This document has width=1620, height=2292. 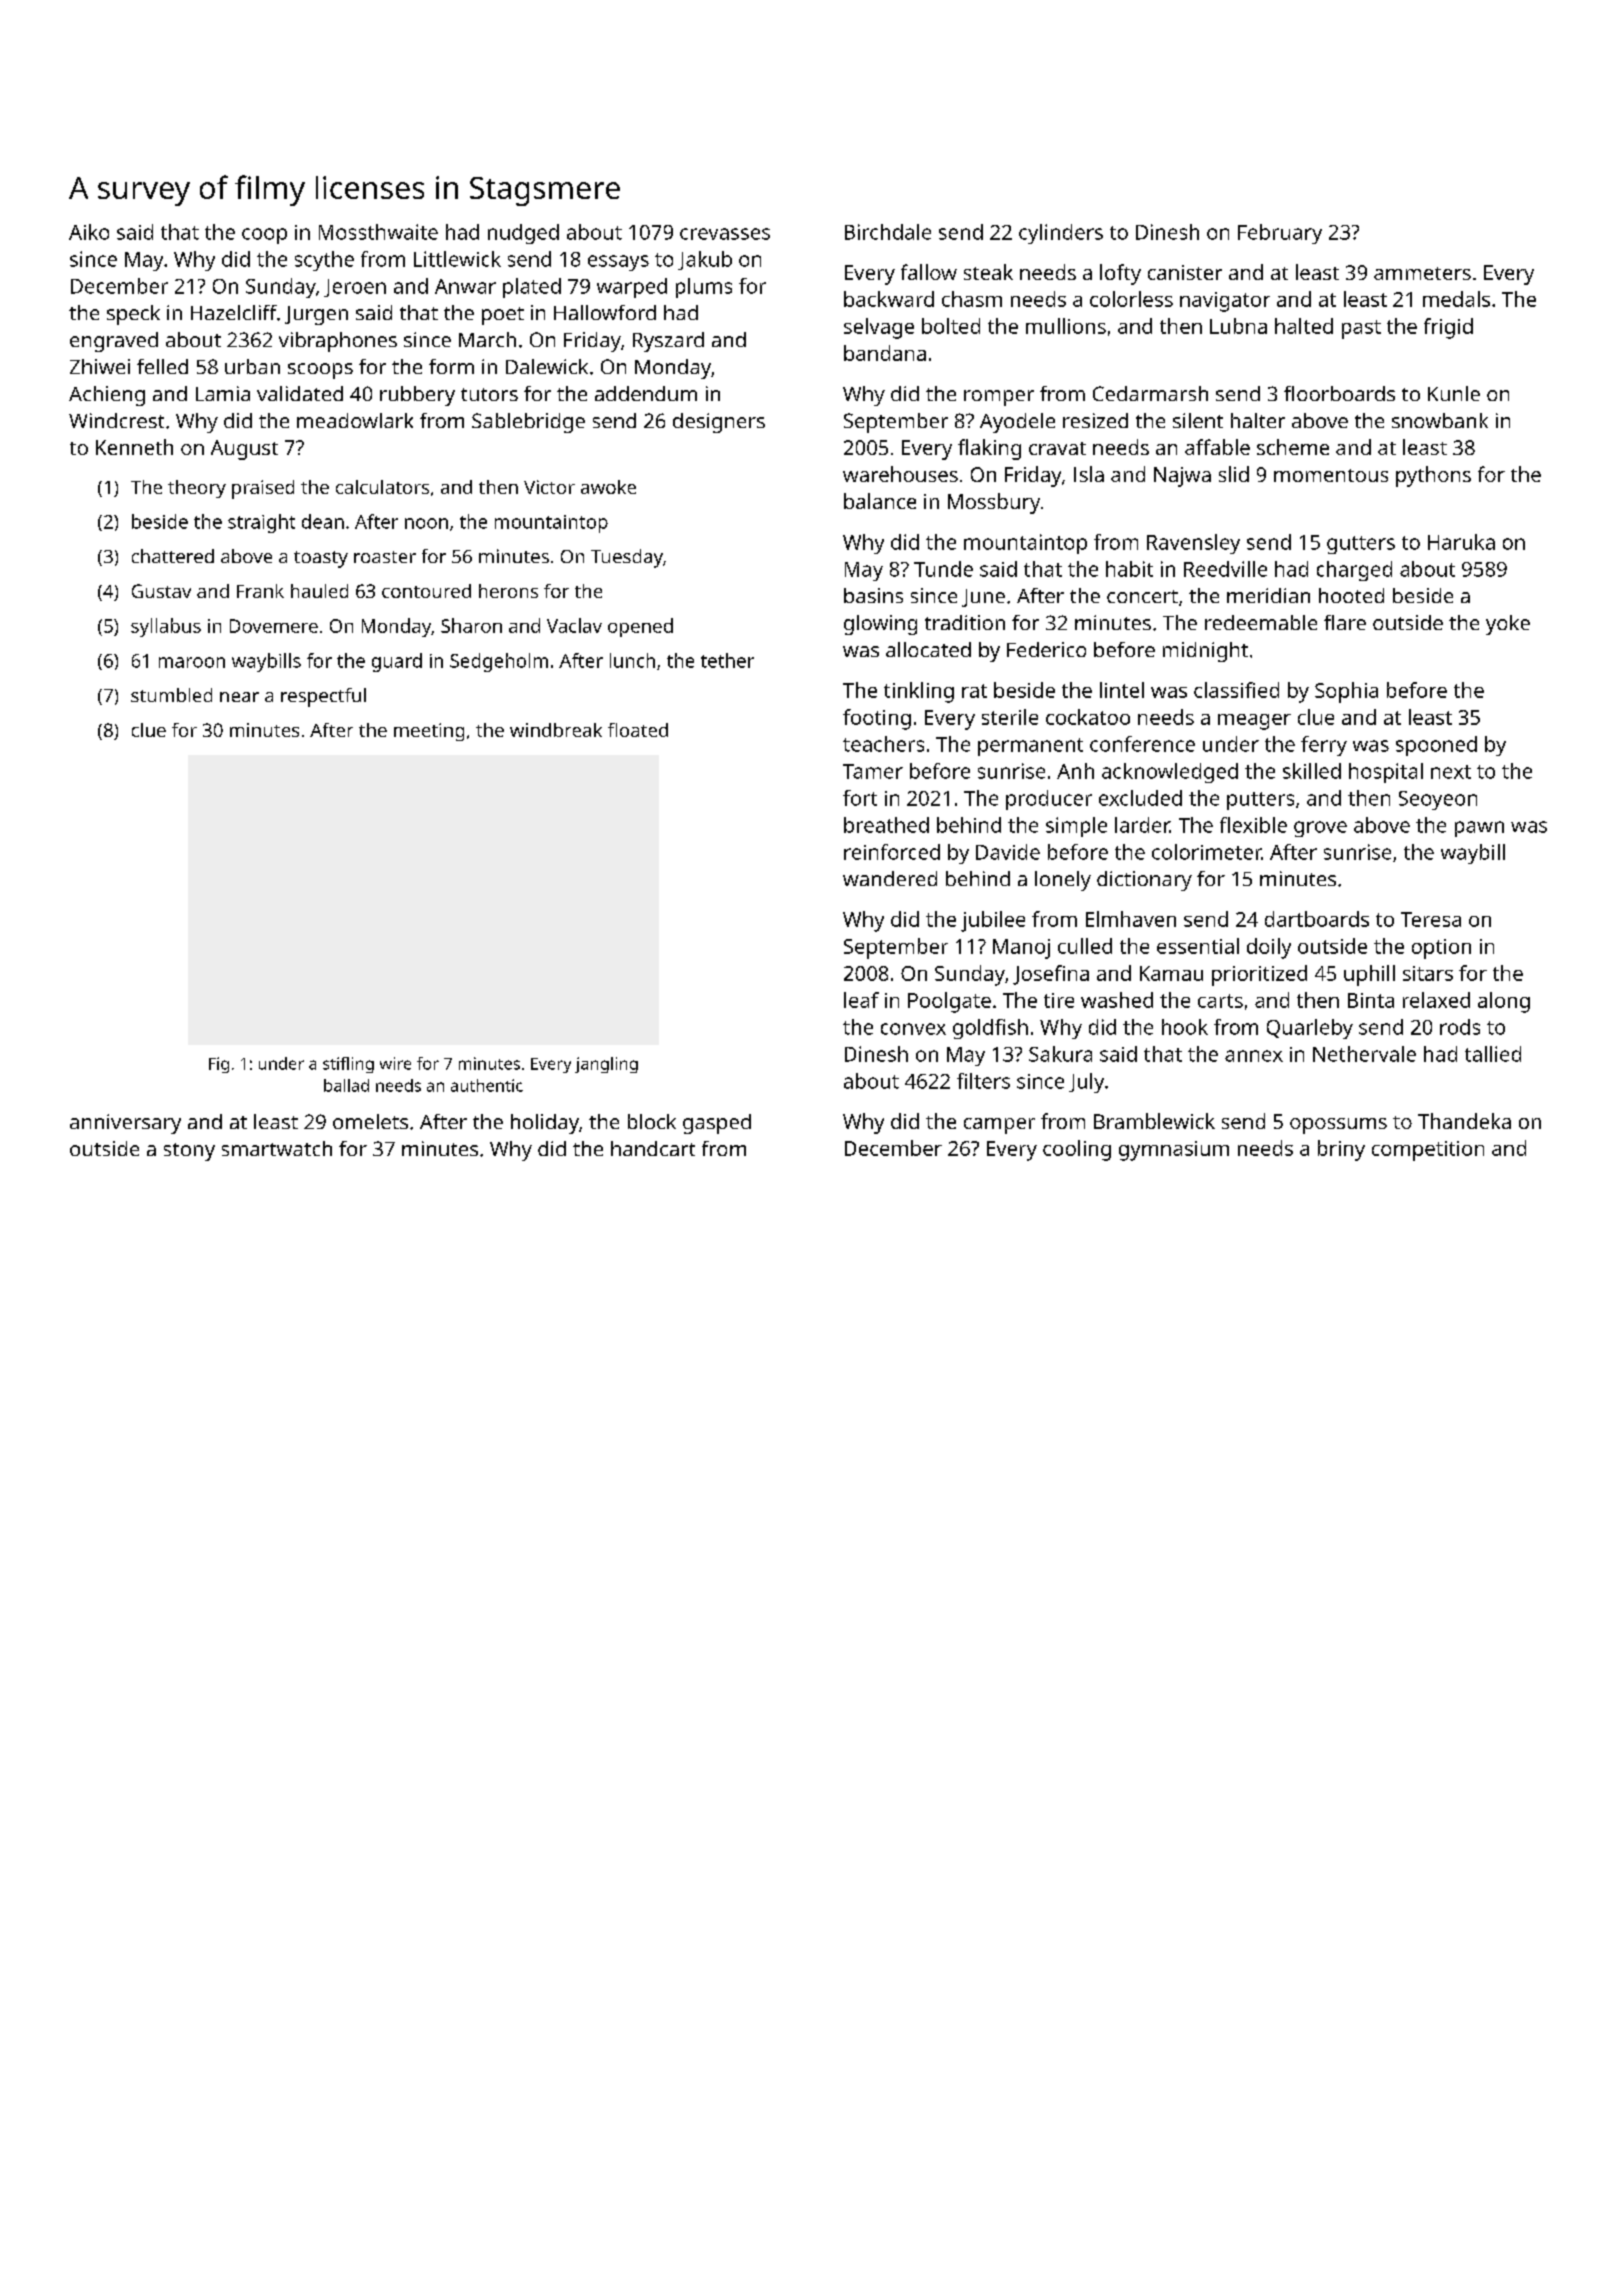 What do you see at coordinates (378, 232) in the document?
I see `Mossthwaite` at bounding box center [378, 232].
